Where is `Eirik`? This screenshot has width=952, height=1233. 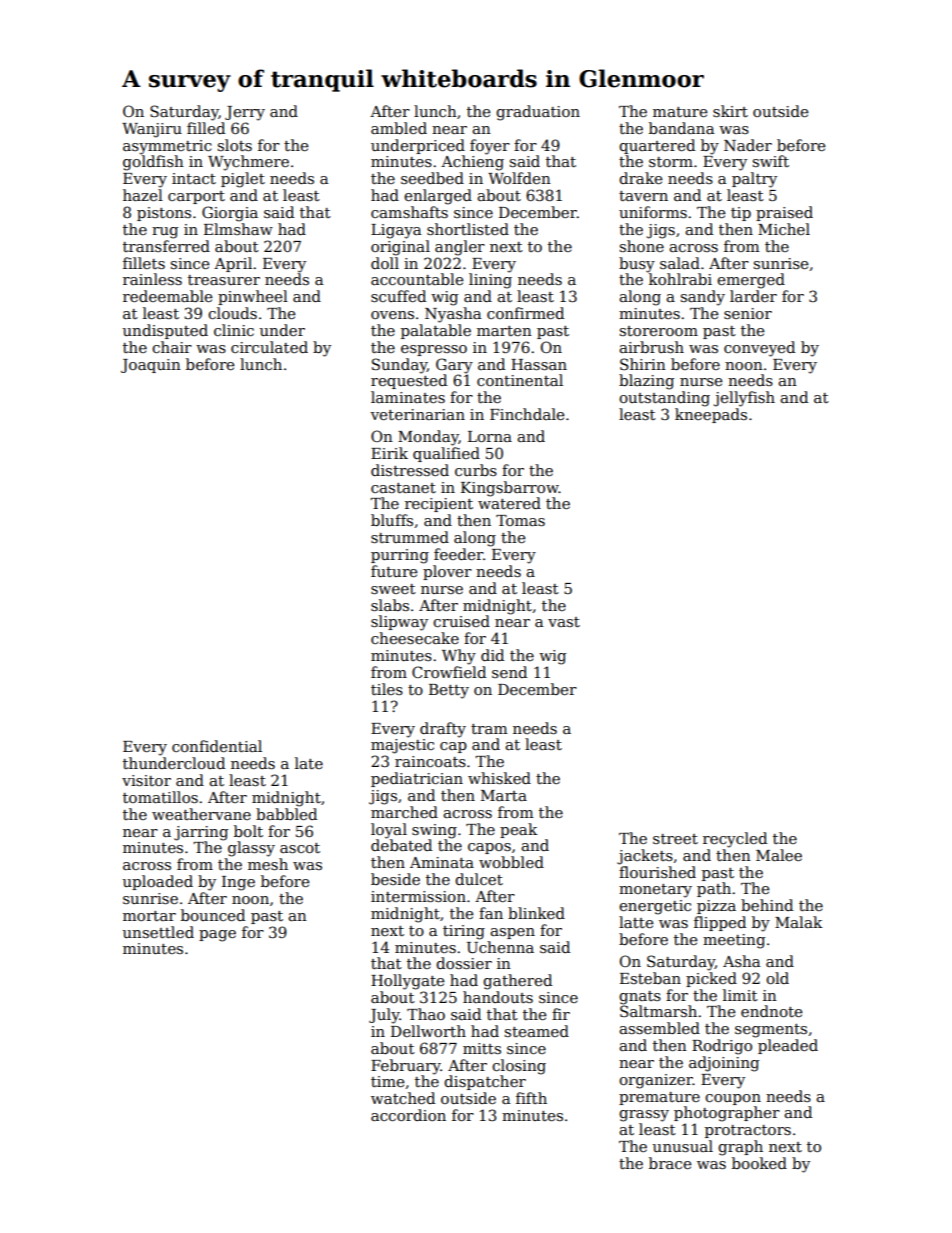
Eirik is located at coordinates (389, 453).
